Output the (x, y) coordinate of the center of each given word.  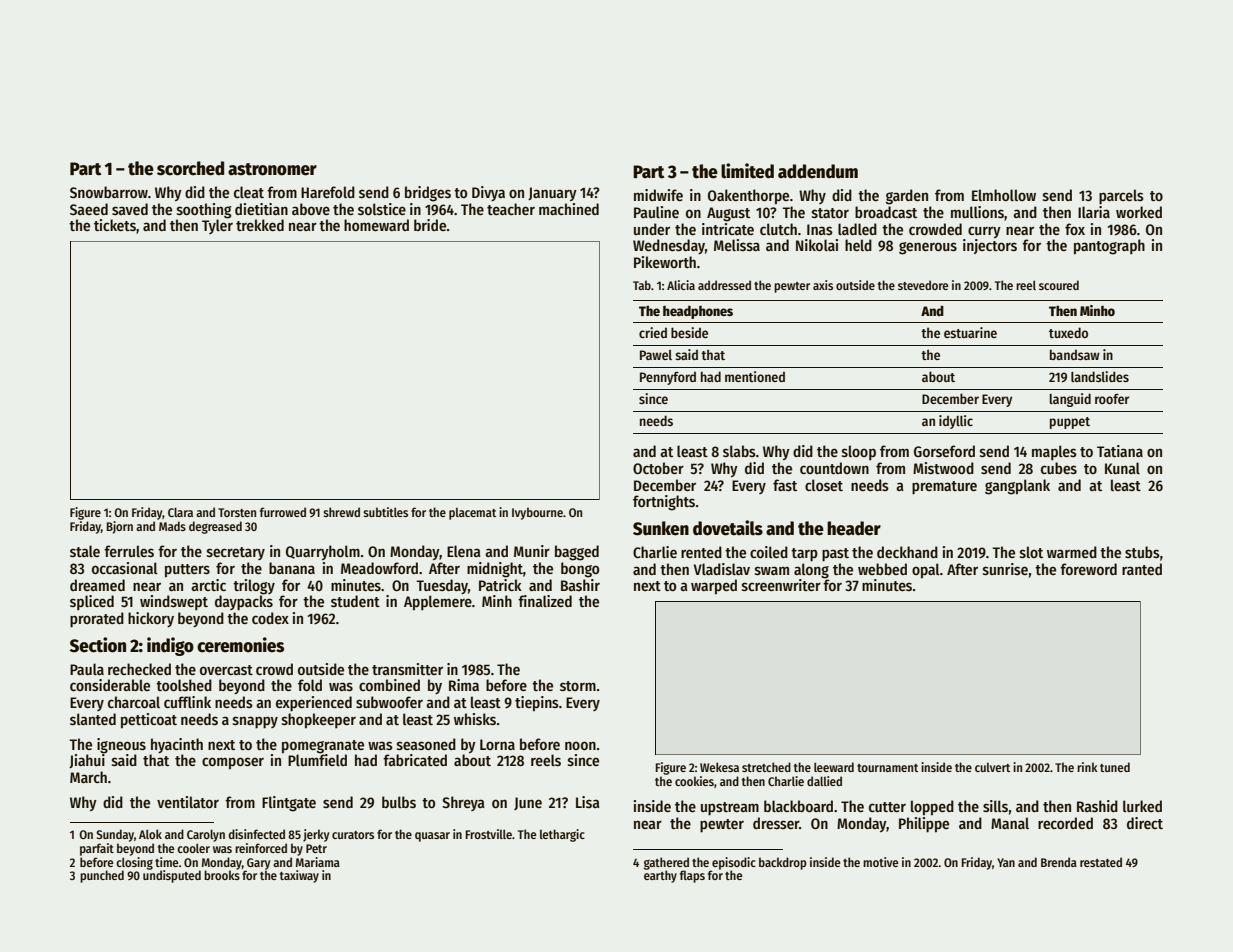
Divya (488, 193)
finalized (545, 601)
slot (1031, 552)
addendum (818, 171)
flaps (692, 876)
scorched (190, 168)
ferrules (129, 551)
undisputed (172, 876)
